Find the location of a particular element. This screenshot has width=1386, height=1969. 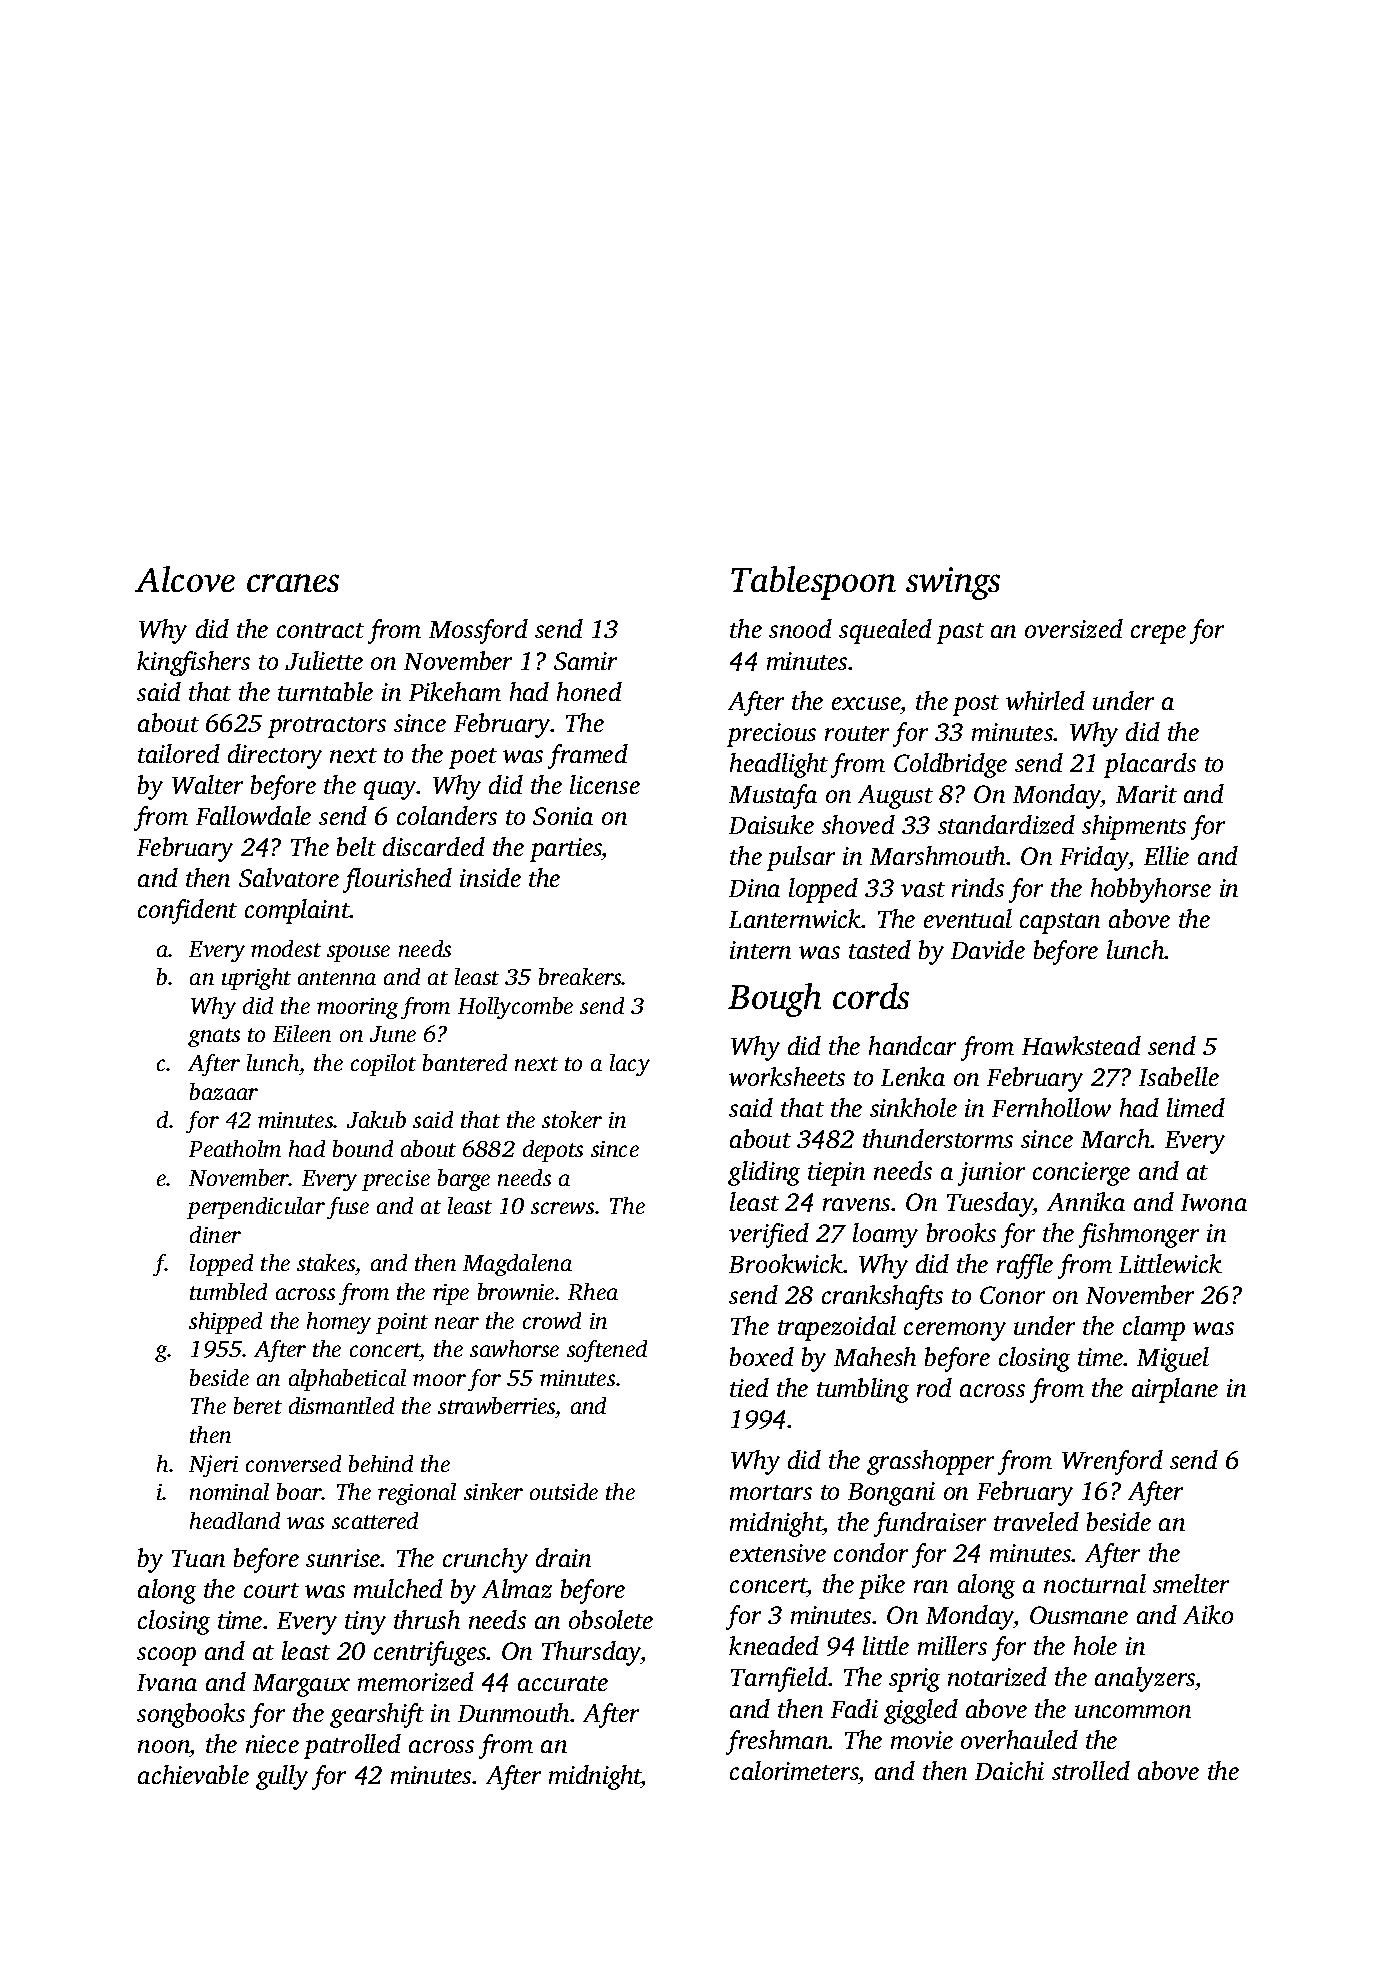

oversized is located at coordinates (1074, 628).
